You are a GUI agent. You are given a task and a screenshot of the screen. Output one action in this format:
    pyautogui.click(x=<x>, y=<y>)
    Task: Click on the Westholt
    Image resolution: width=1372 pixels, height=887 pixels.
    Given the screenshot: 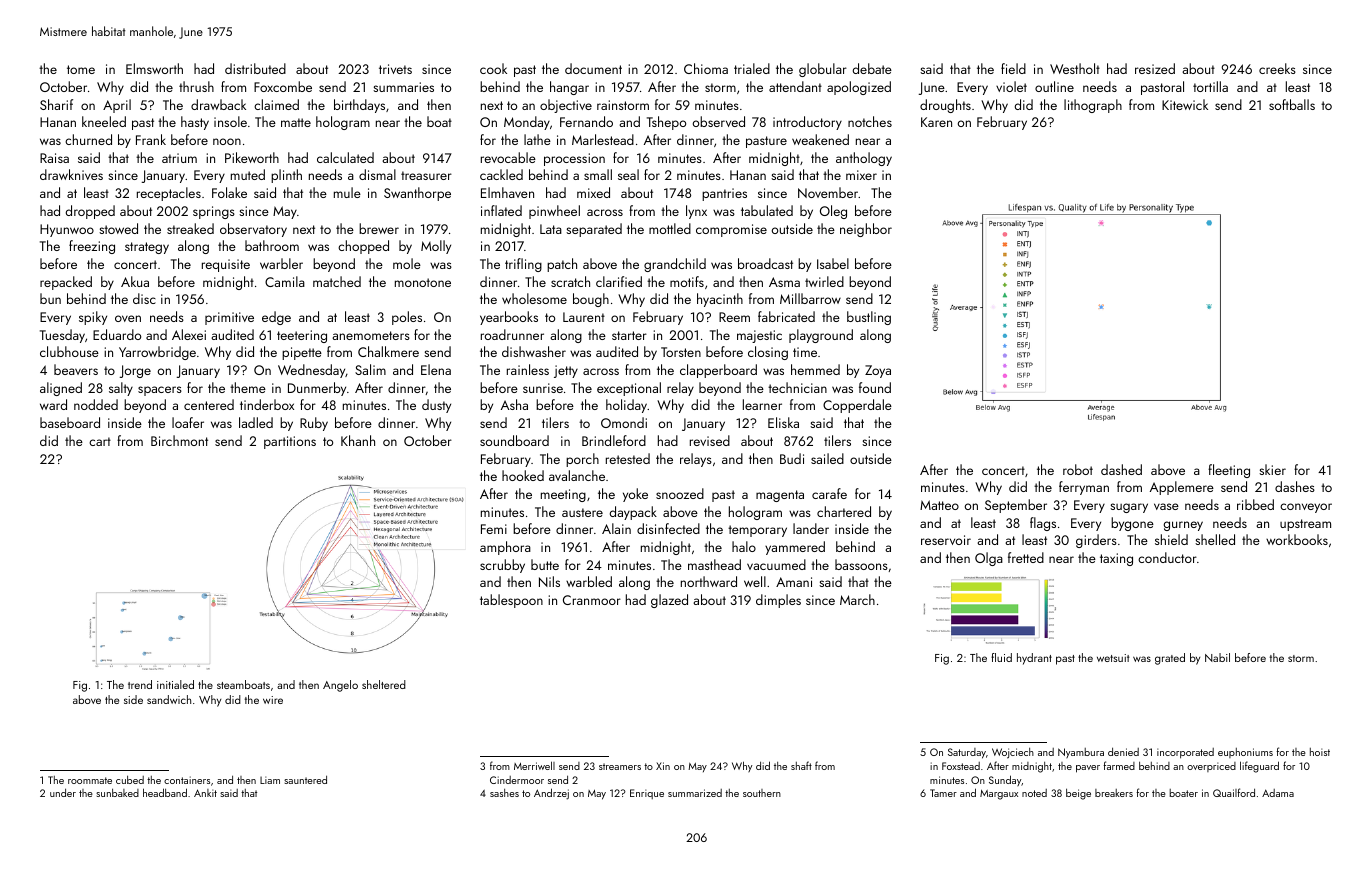 What is the action you would take?
    pyautogui.click(x=1075, y=68)
